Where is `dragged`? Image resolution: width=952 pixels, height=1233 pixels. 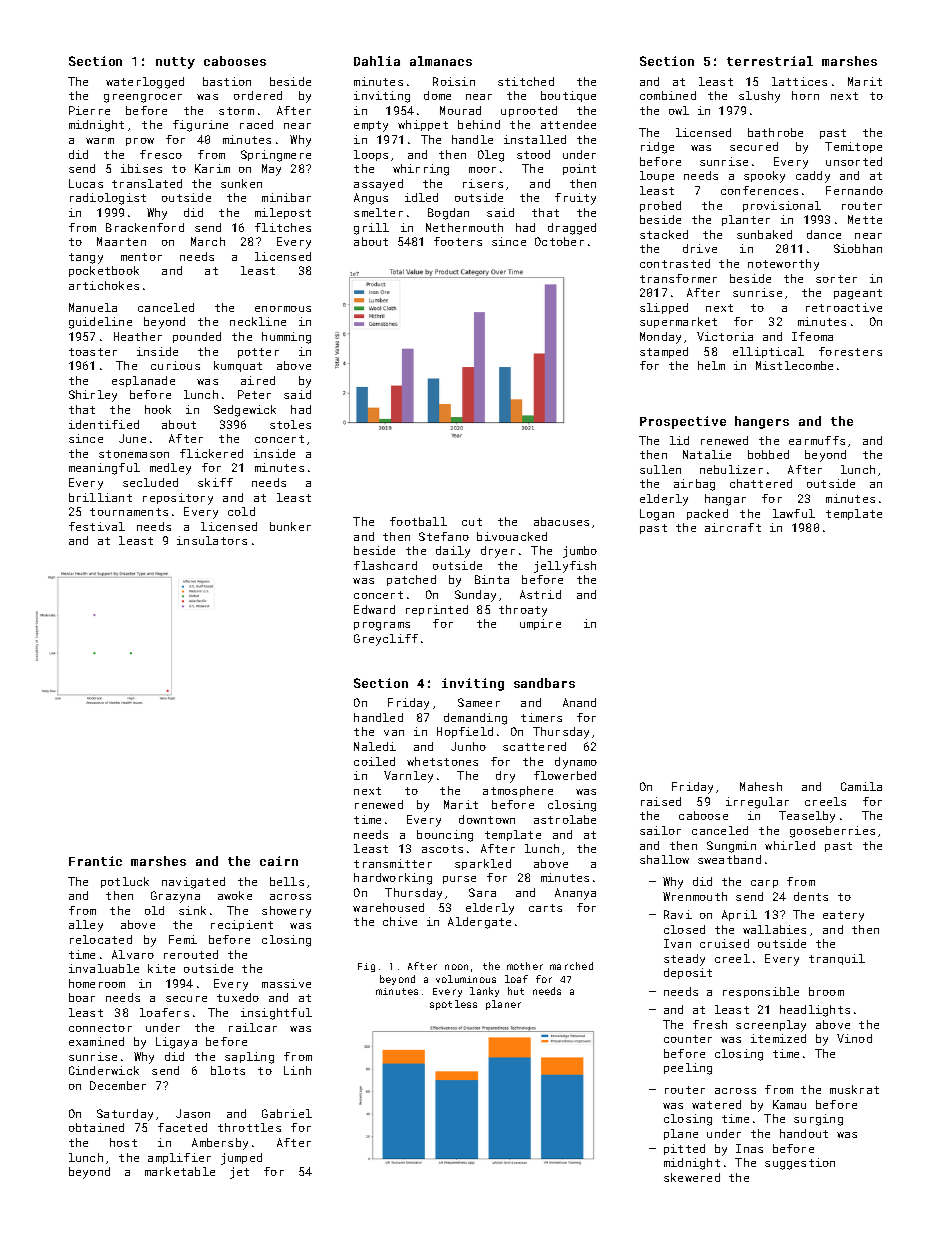 dragged is located at coordinates (572, 229).
